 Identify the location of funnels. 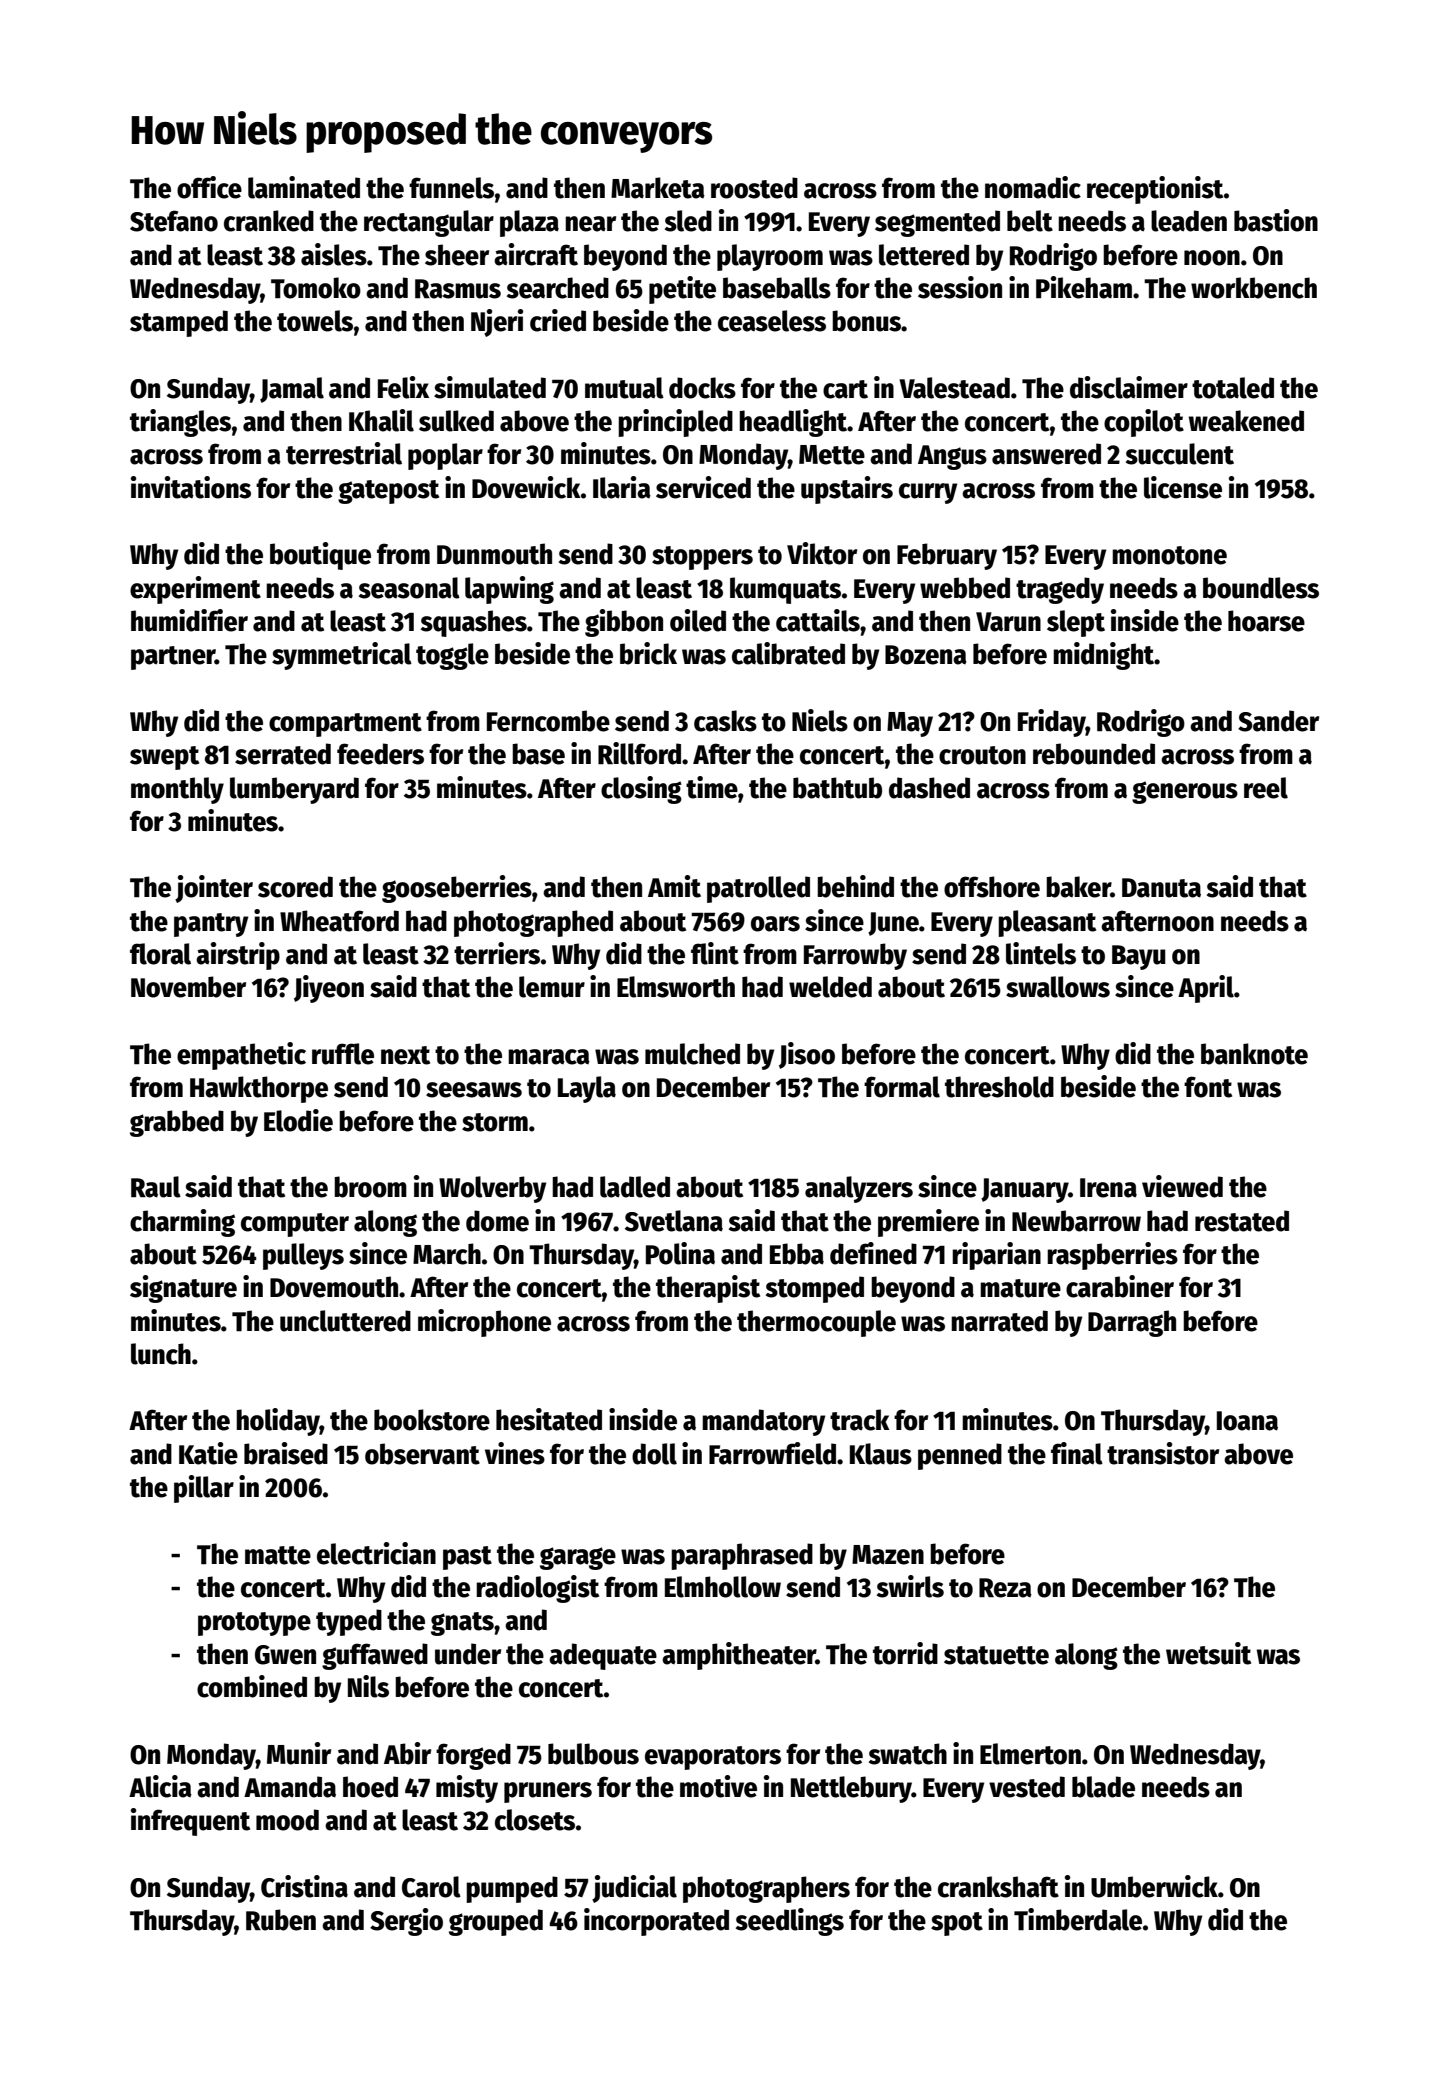
(451, 188).
